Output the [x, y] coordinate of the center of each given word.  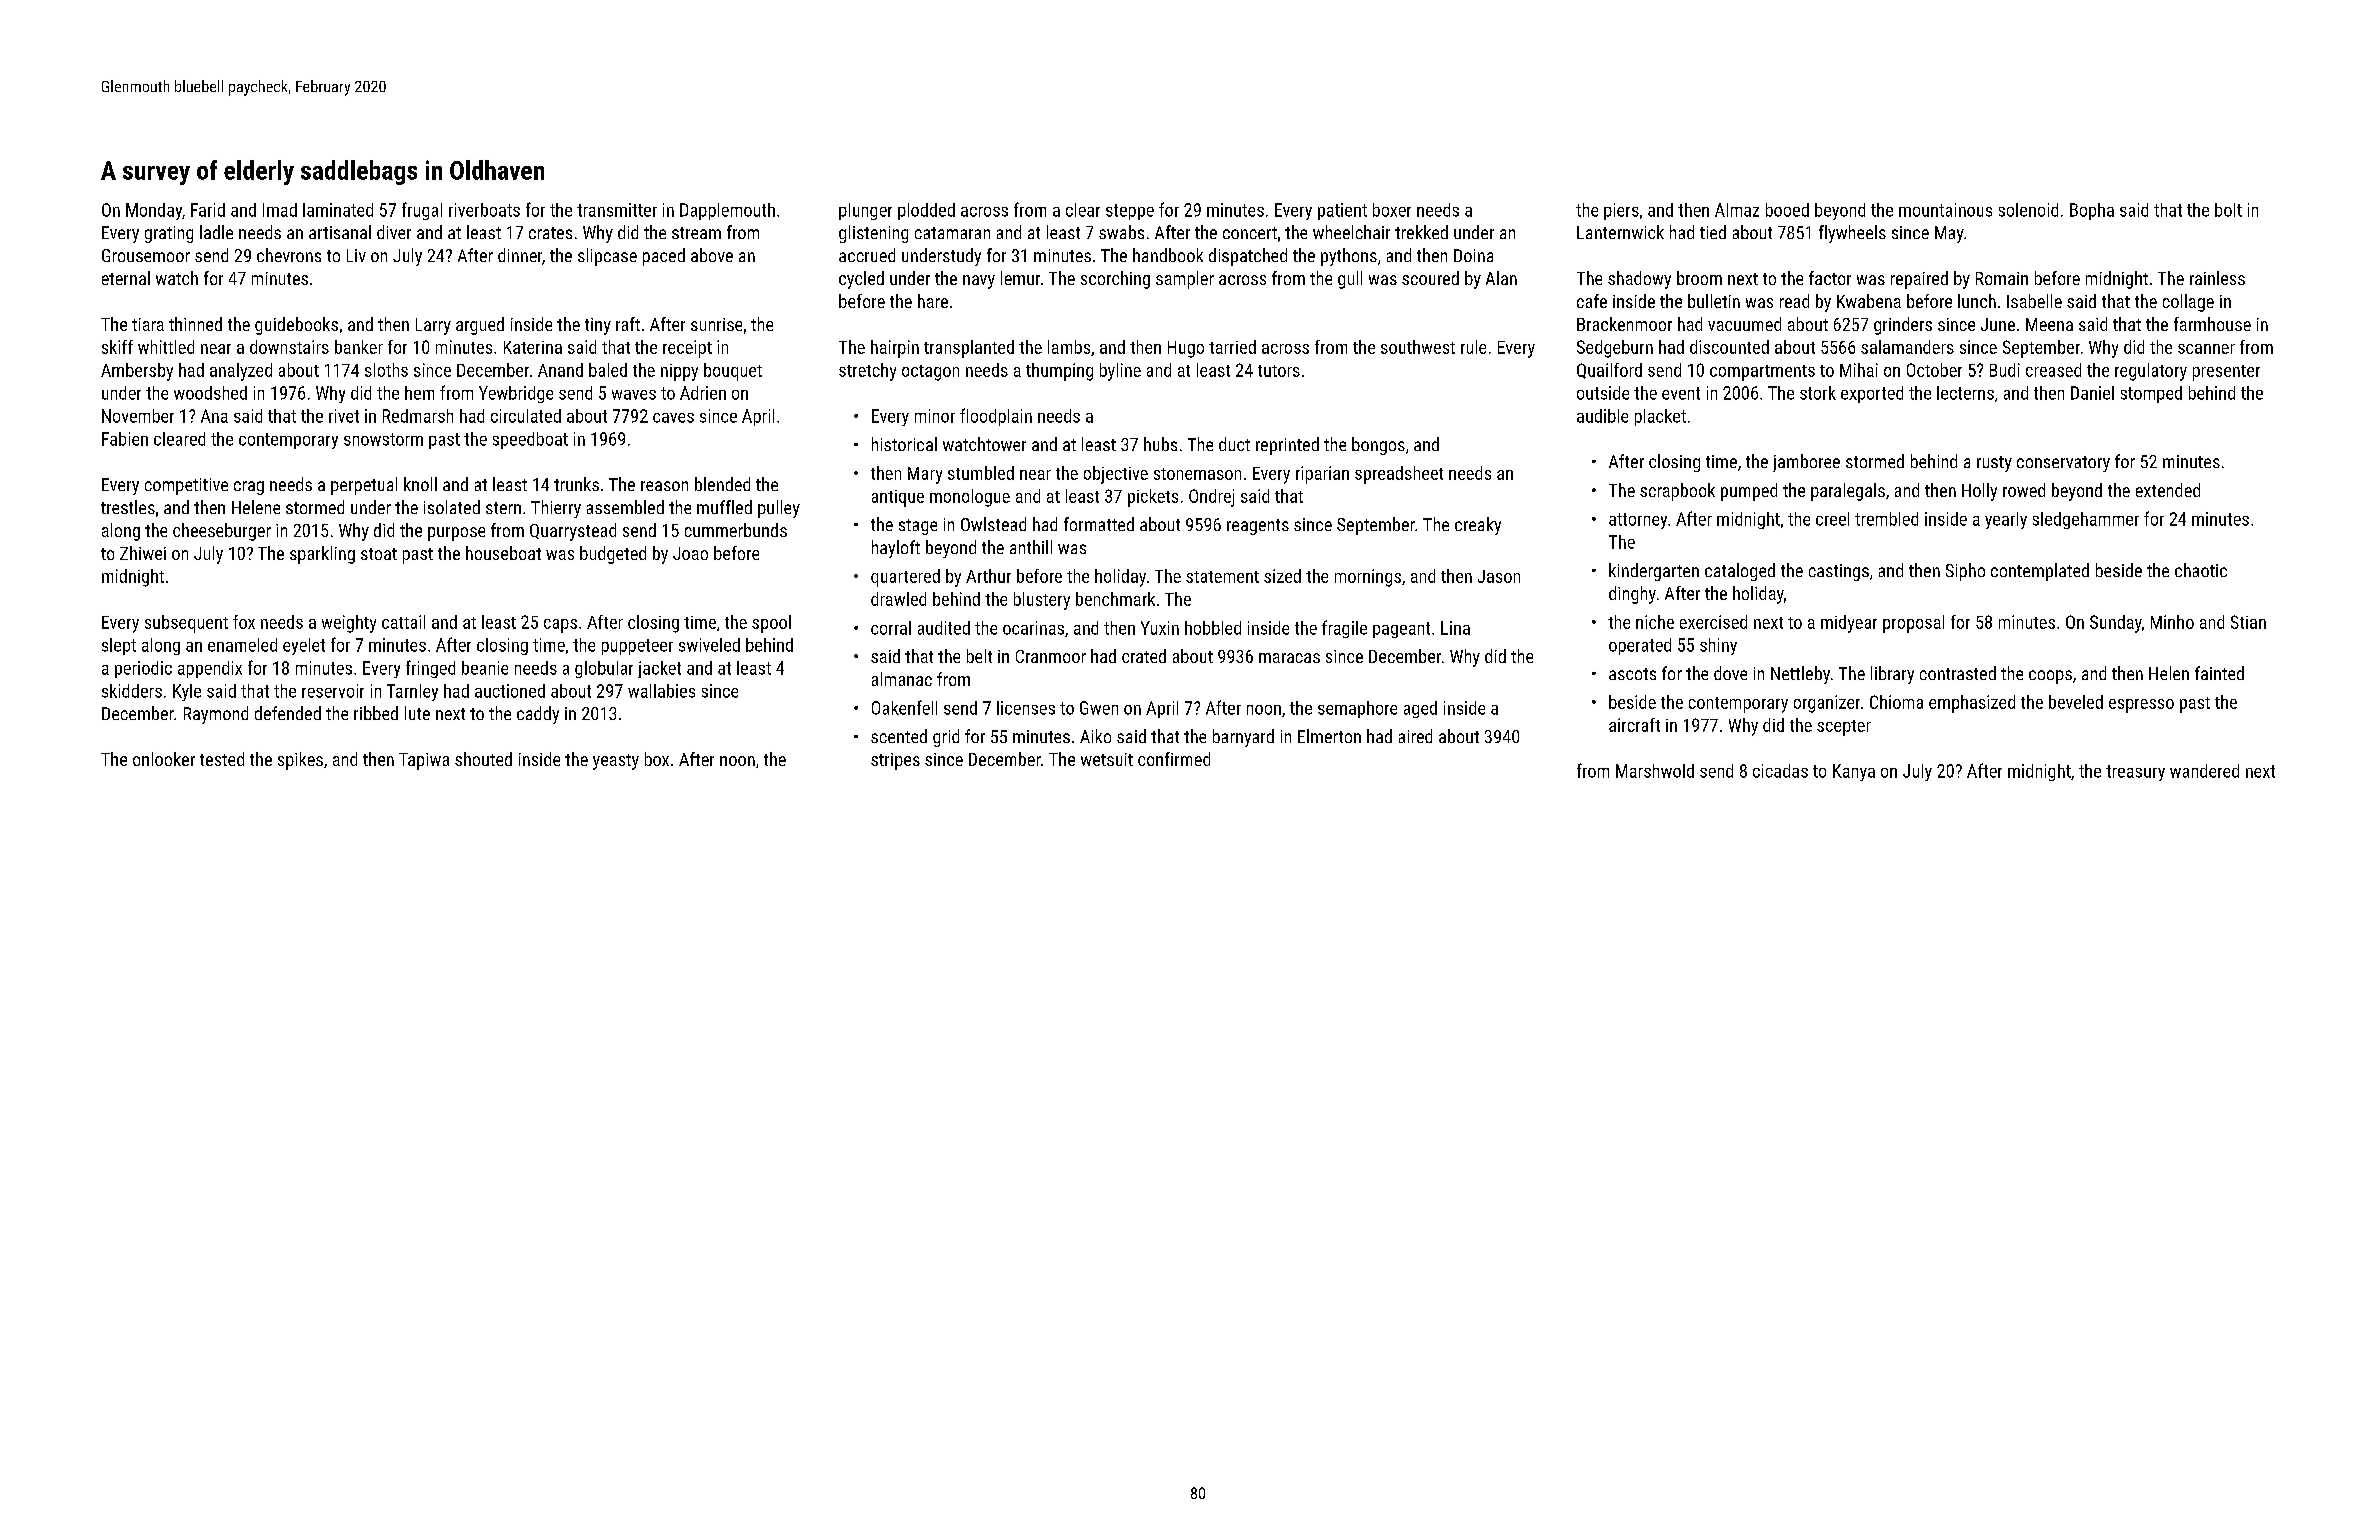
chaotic [2201, 570]
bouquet [733, 372]
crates [550, 233]
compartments [1762, 373]
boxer [1392, 210]
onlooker [164, 759]
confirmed [1174, 759]
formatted [1099, 524]
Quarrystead [573, 532]
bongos [1378, 446]
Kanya [1854, 772]
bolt [2228, 210]
